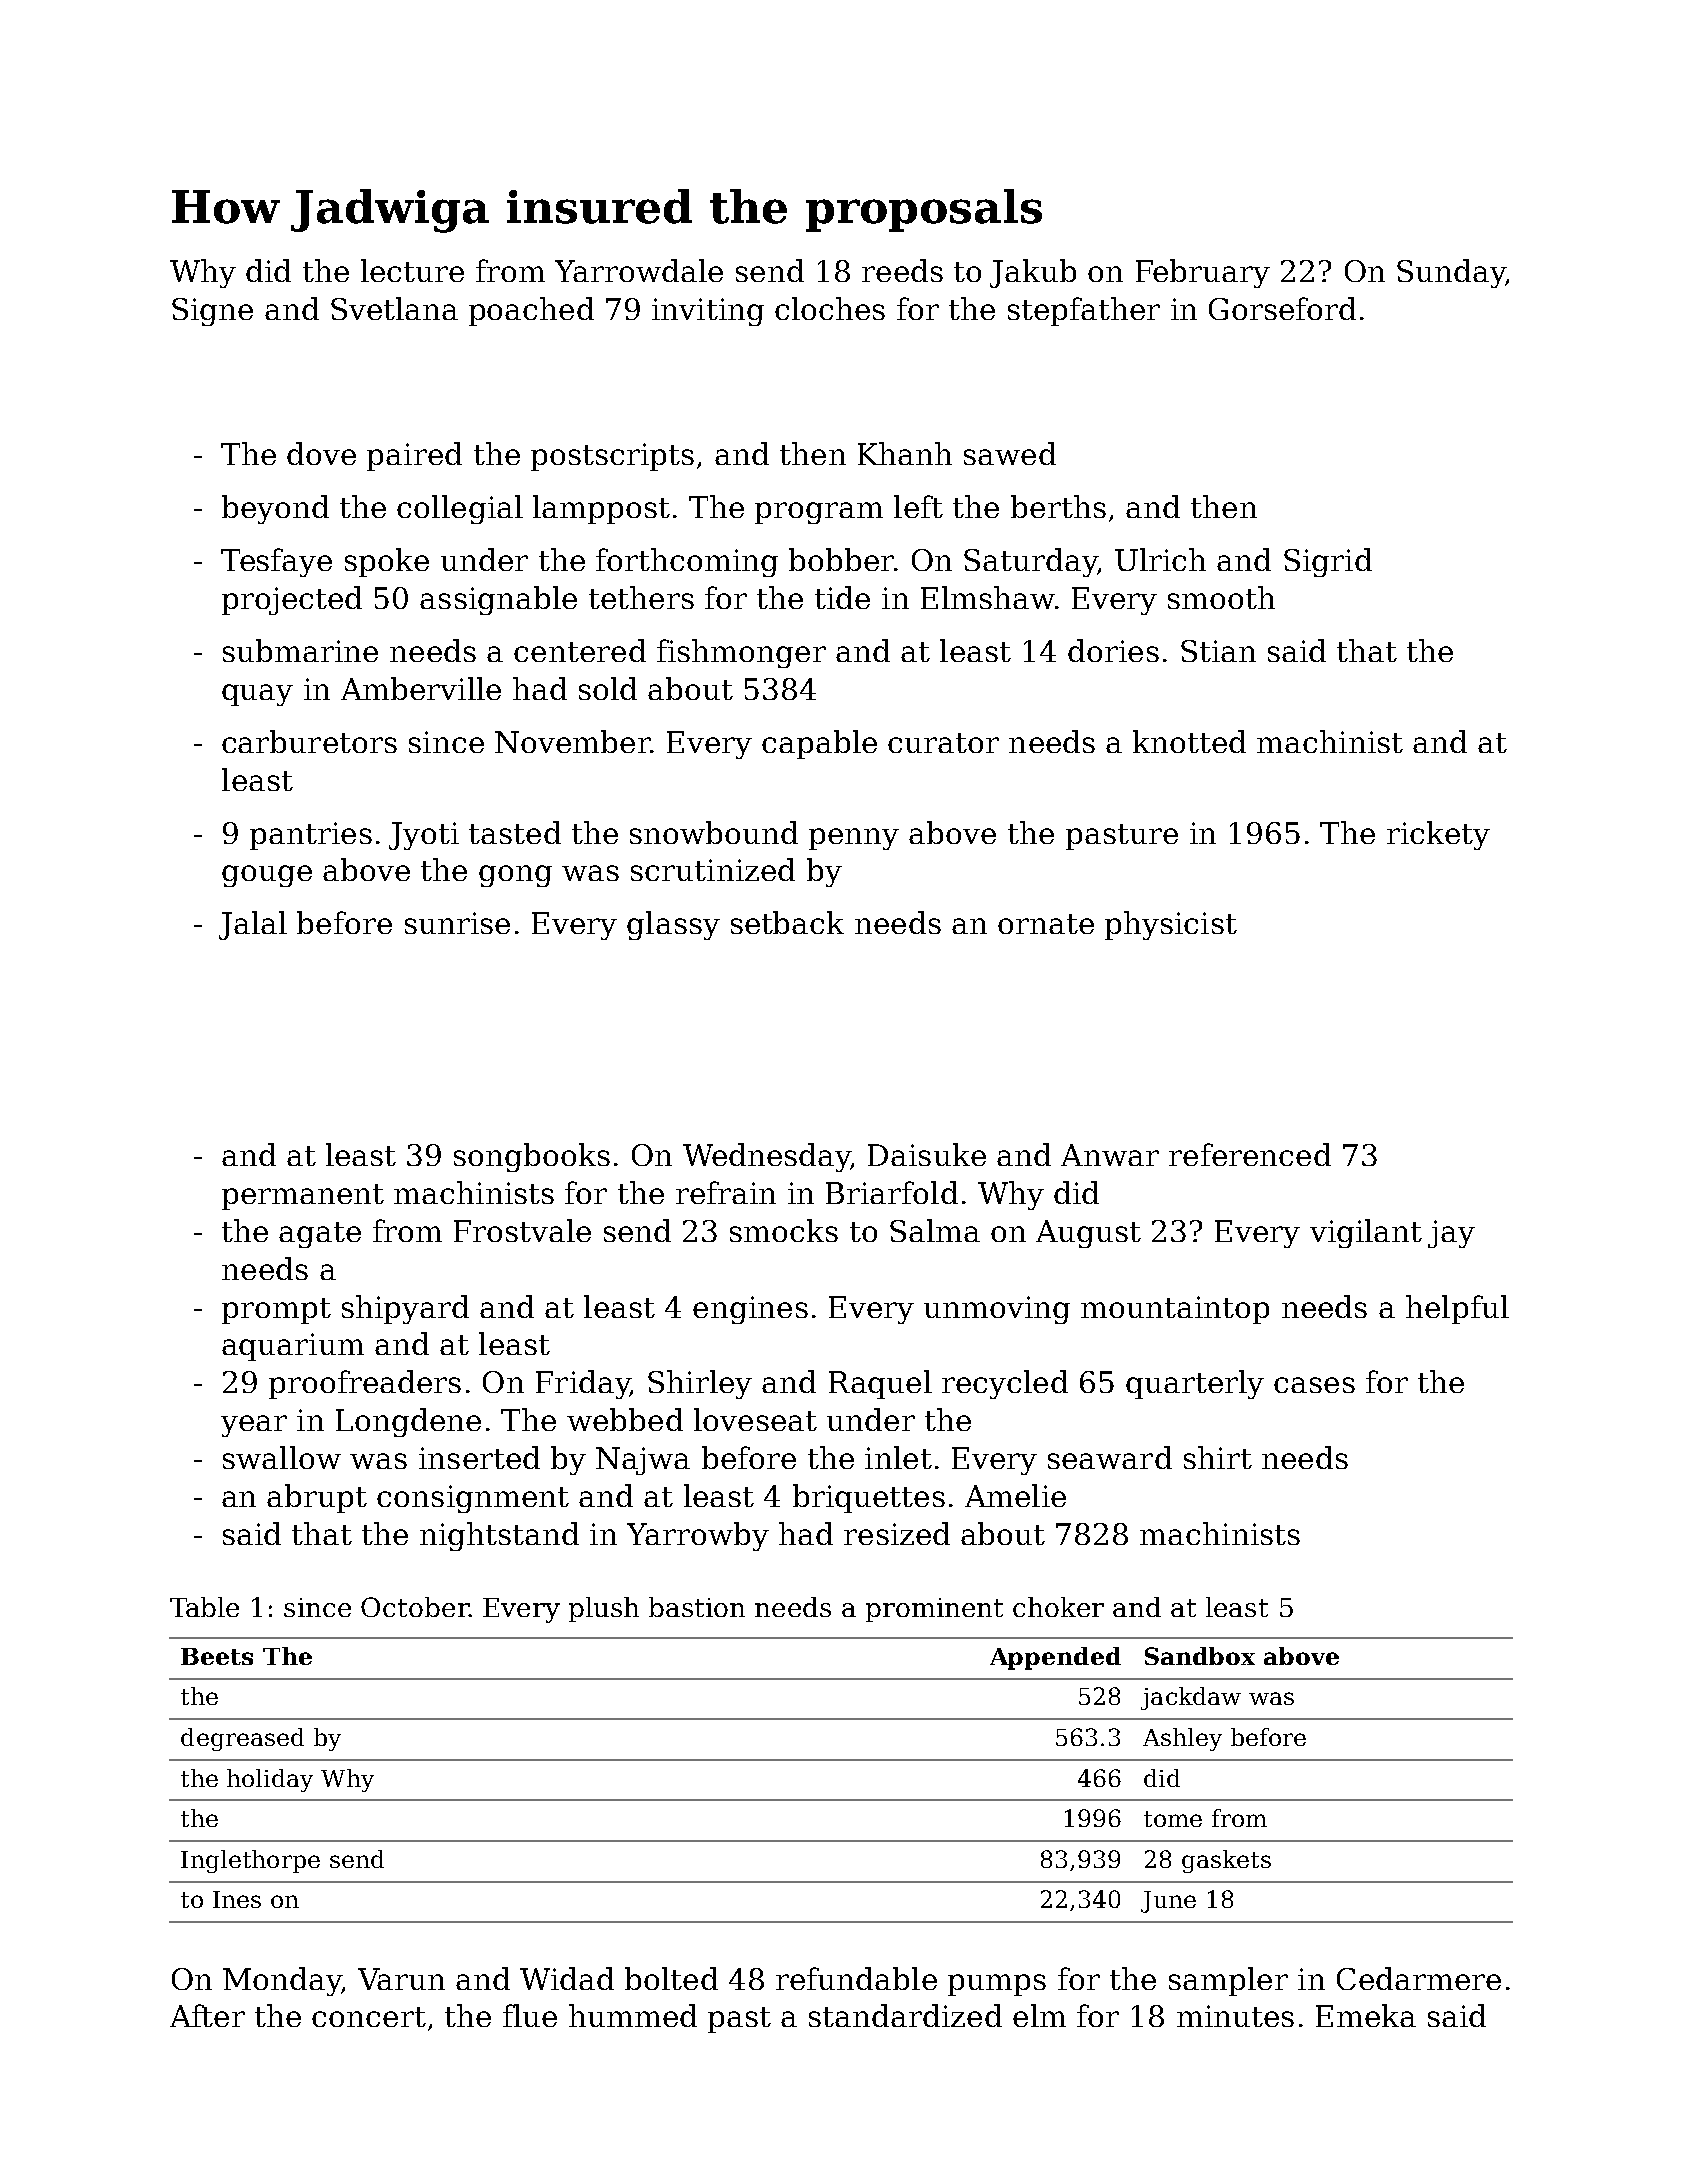 The height and width of the screenshot is (2178, 1683). Describe the element at coordinates (276, 1311) in the screenshot. I see `prompt` at that location.
